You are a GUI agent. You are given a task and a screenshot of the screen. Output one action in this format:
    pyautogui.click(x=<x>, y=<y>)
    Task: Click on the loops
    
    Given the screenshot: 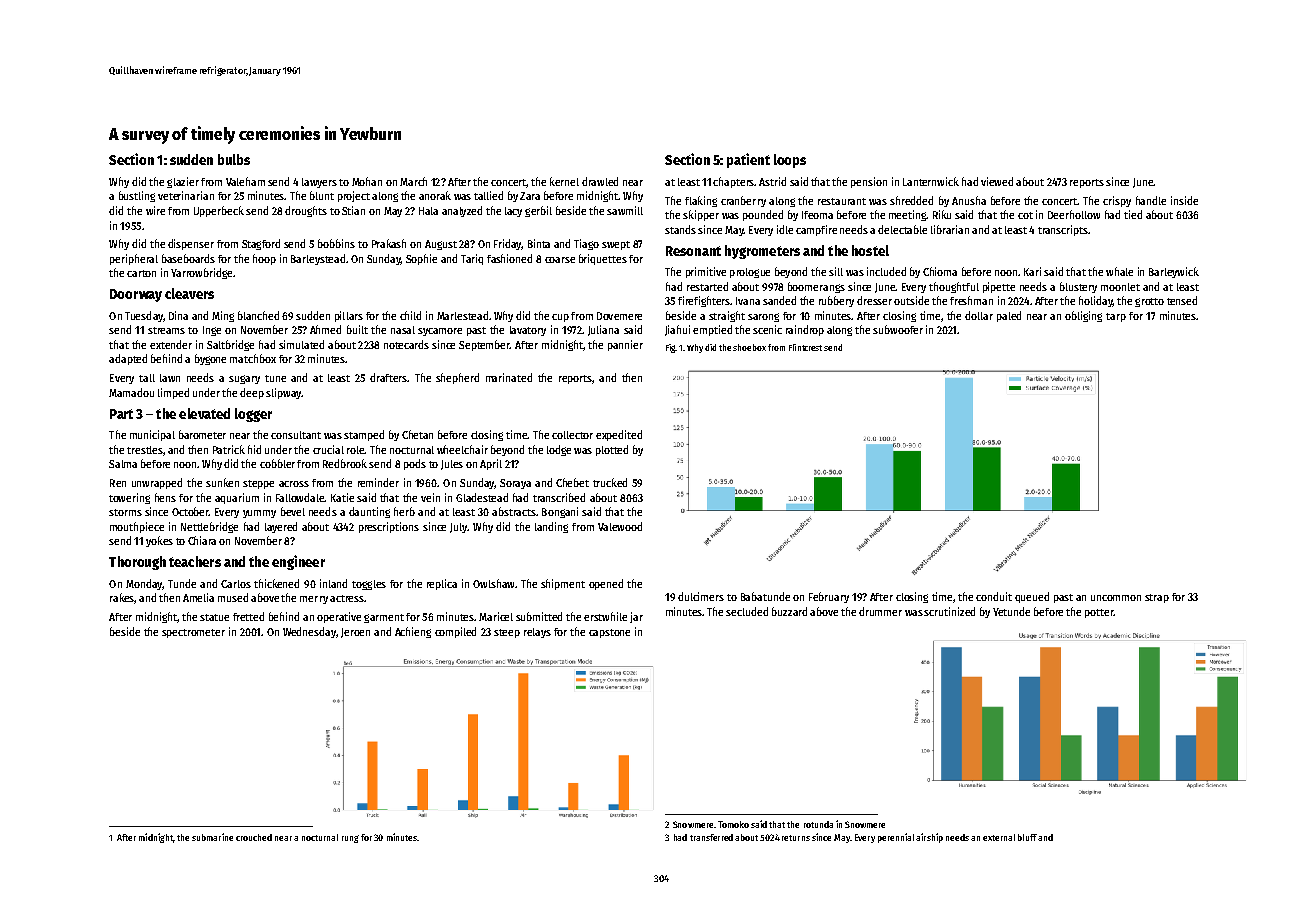 What is the action you would take?
    pyautogui.click(x=790, y=161)
